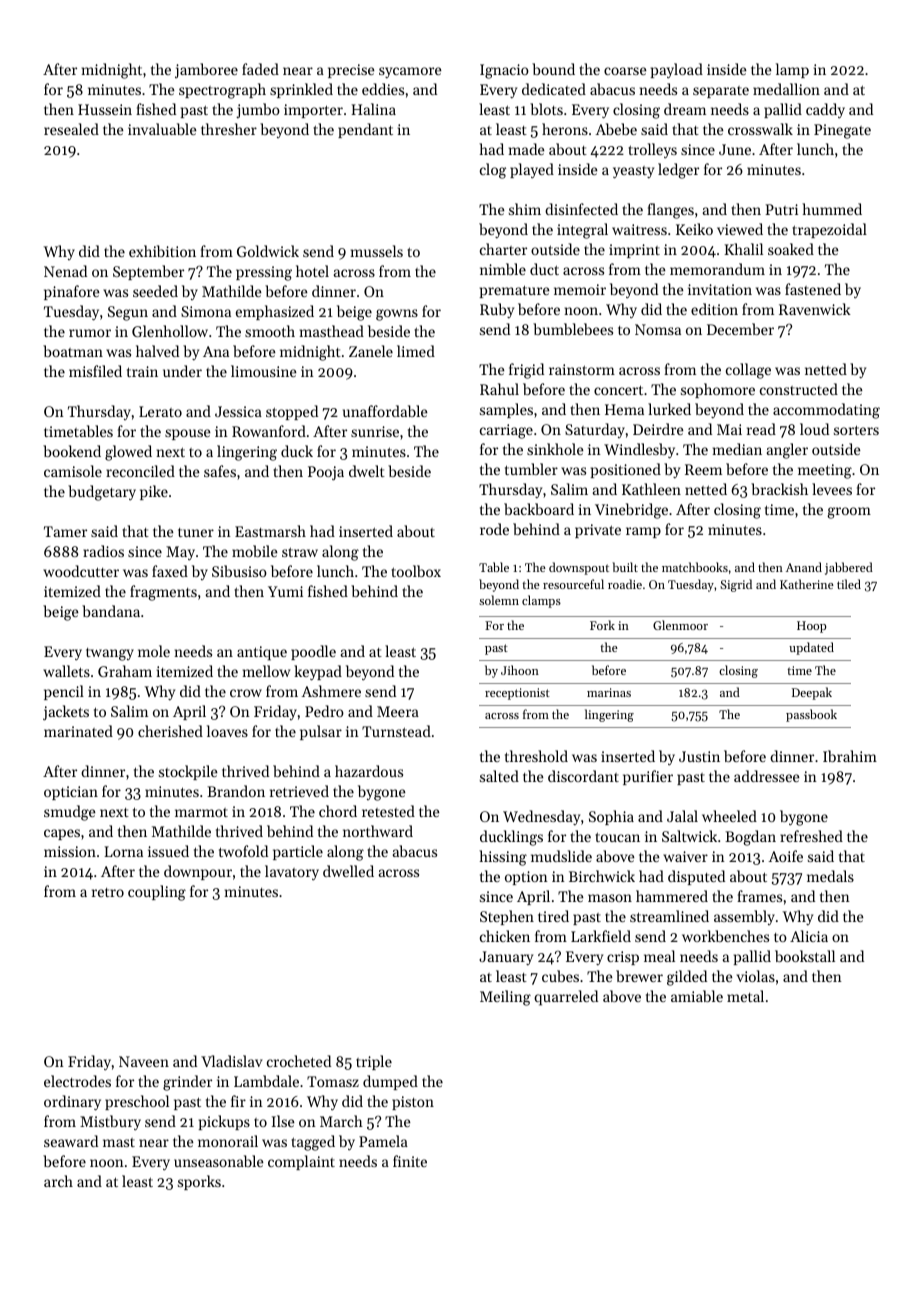 The width and height of the screenshot is (924, 1308). I want to click on finite, so click(410, 1161).
